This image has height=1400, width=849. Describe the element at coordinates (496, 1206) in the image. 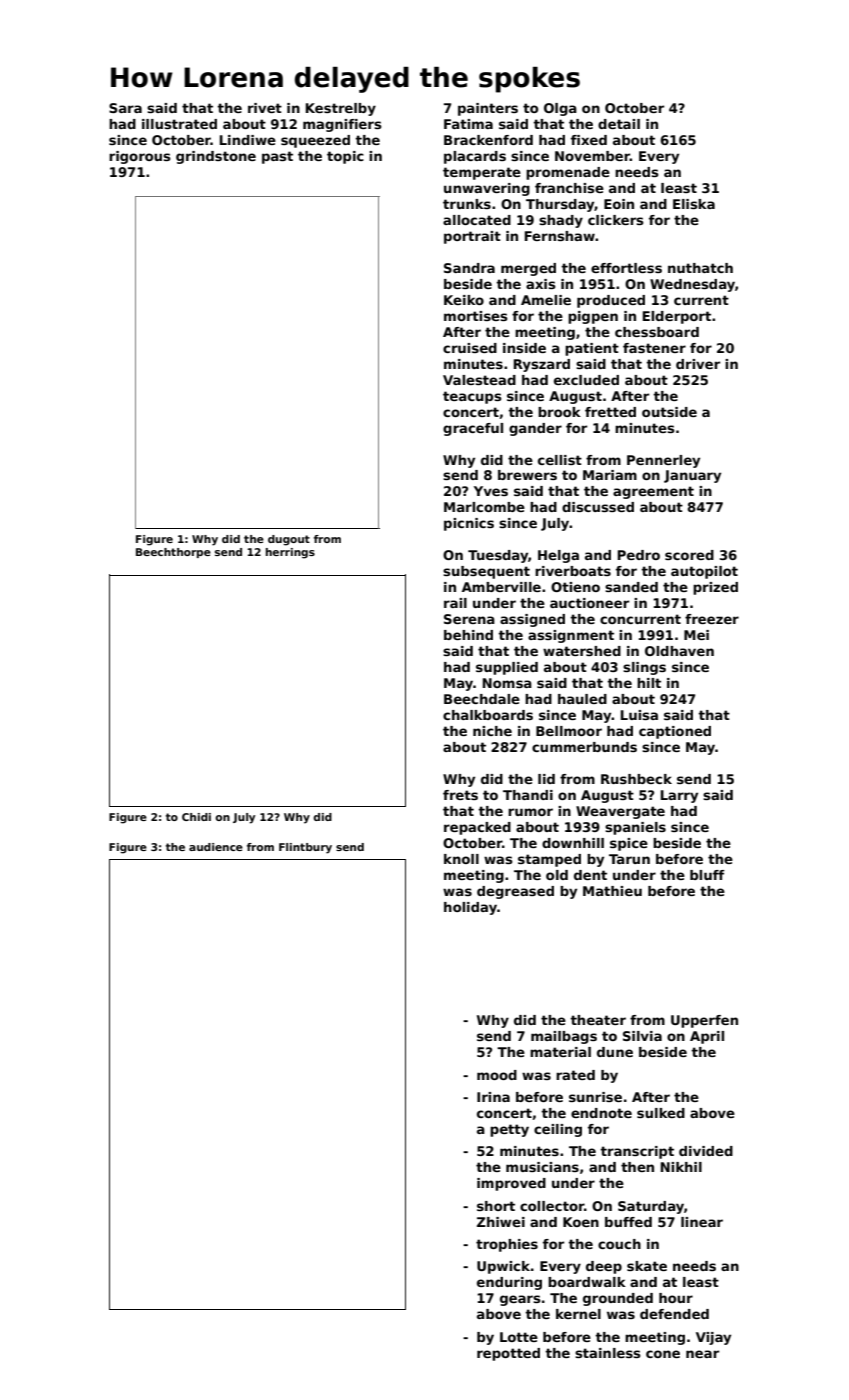

I see `short` at that location.
